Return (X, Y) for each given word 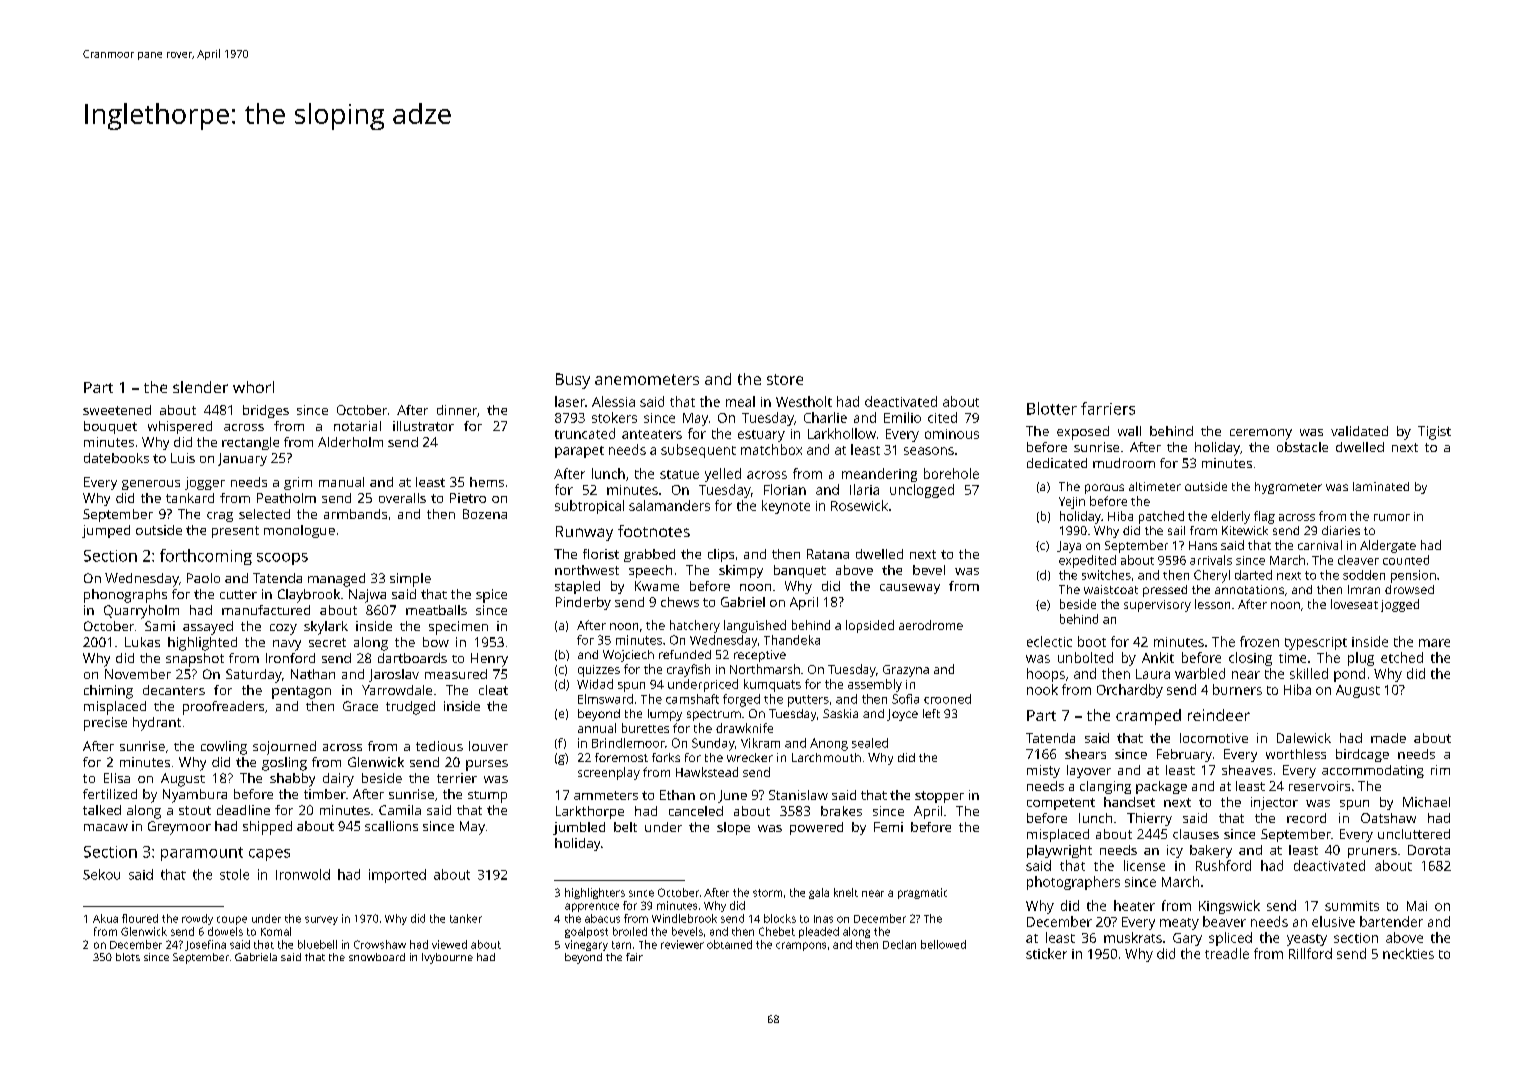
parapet (579, 452)
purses (487, 765)
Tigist (1434, 433)
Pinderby (583, 603)
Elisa (117, 778)
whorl (253, 387)
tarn (621, 945)
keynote (786, 507)
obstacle (1302, 447)
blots (128, 957)
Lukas (142, 642)
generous (151, 485)
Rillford (1310, 953)
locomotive (1214, 738)
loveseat (1354, 604)
